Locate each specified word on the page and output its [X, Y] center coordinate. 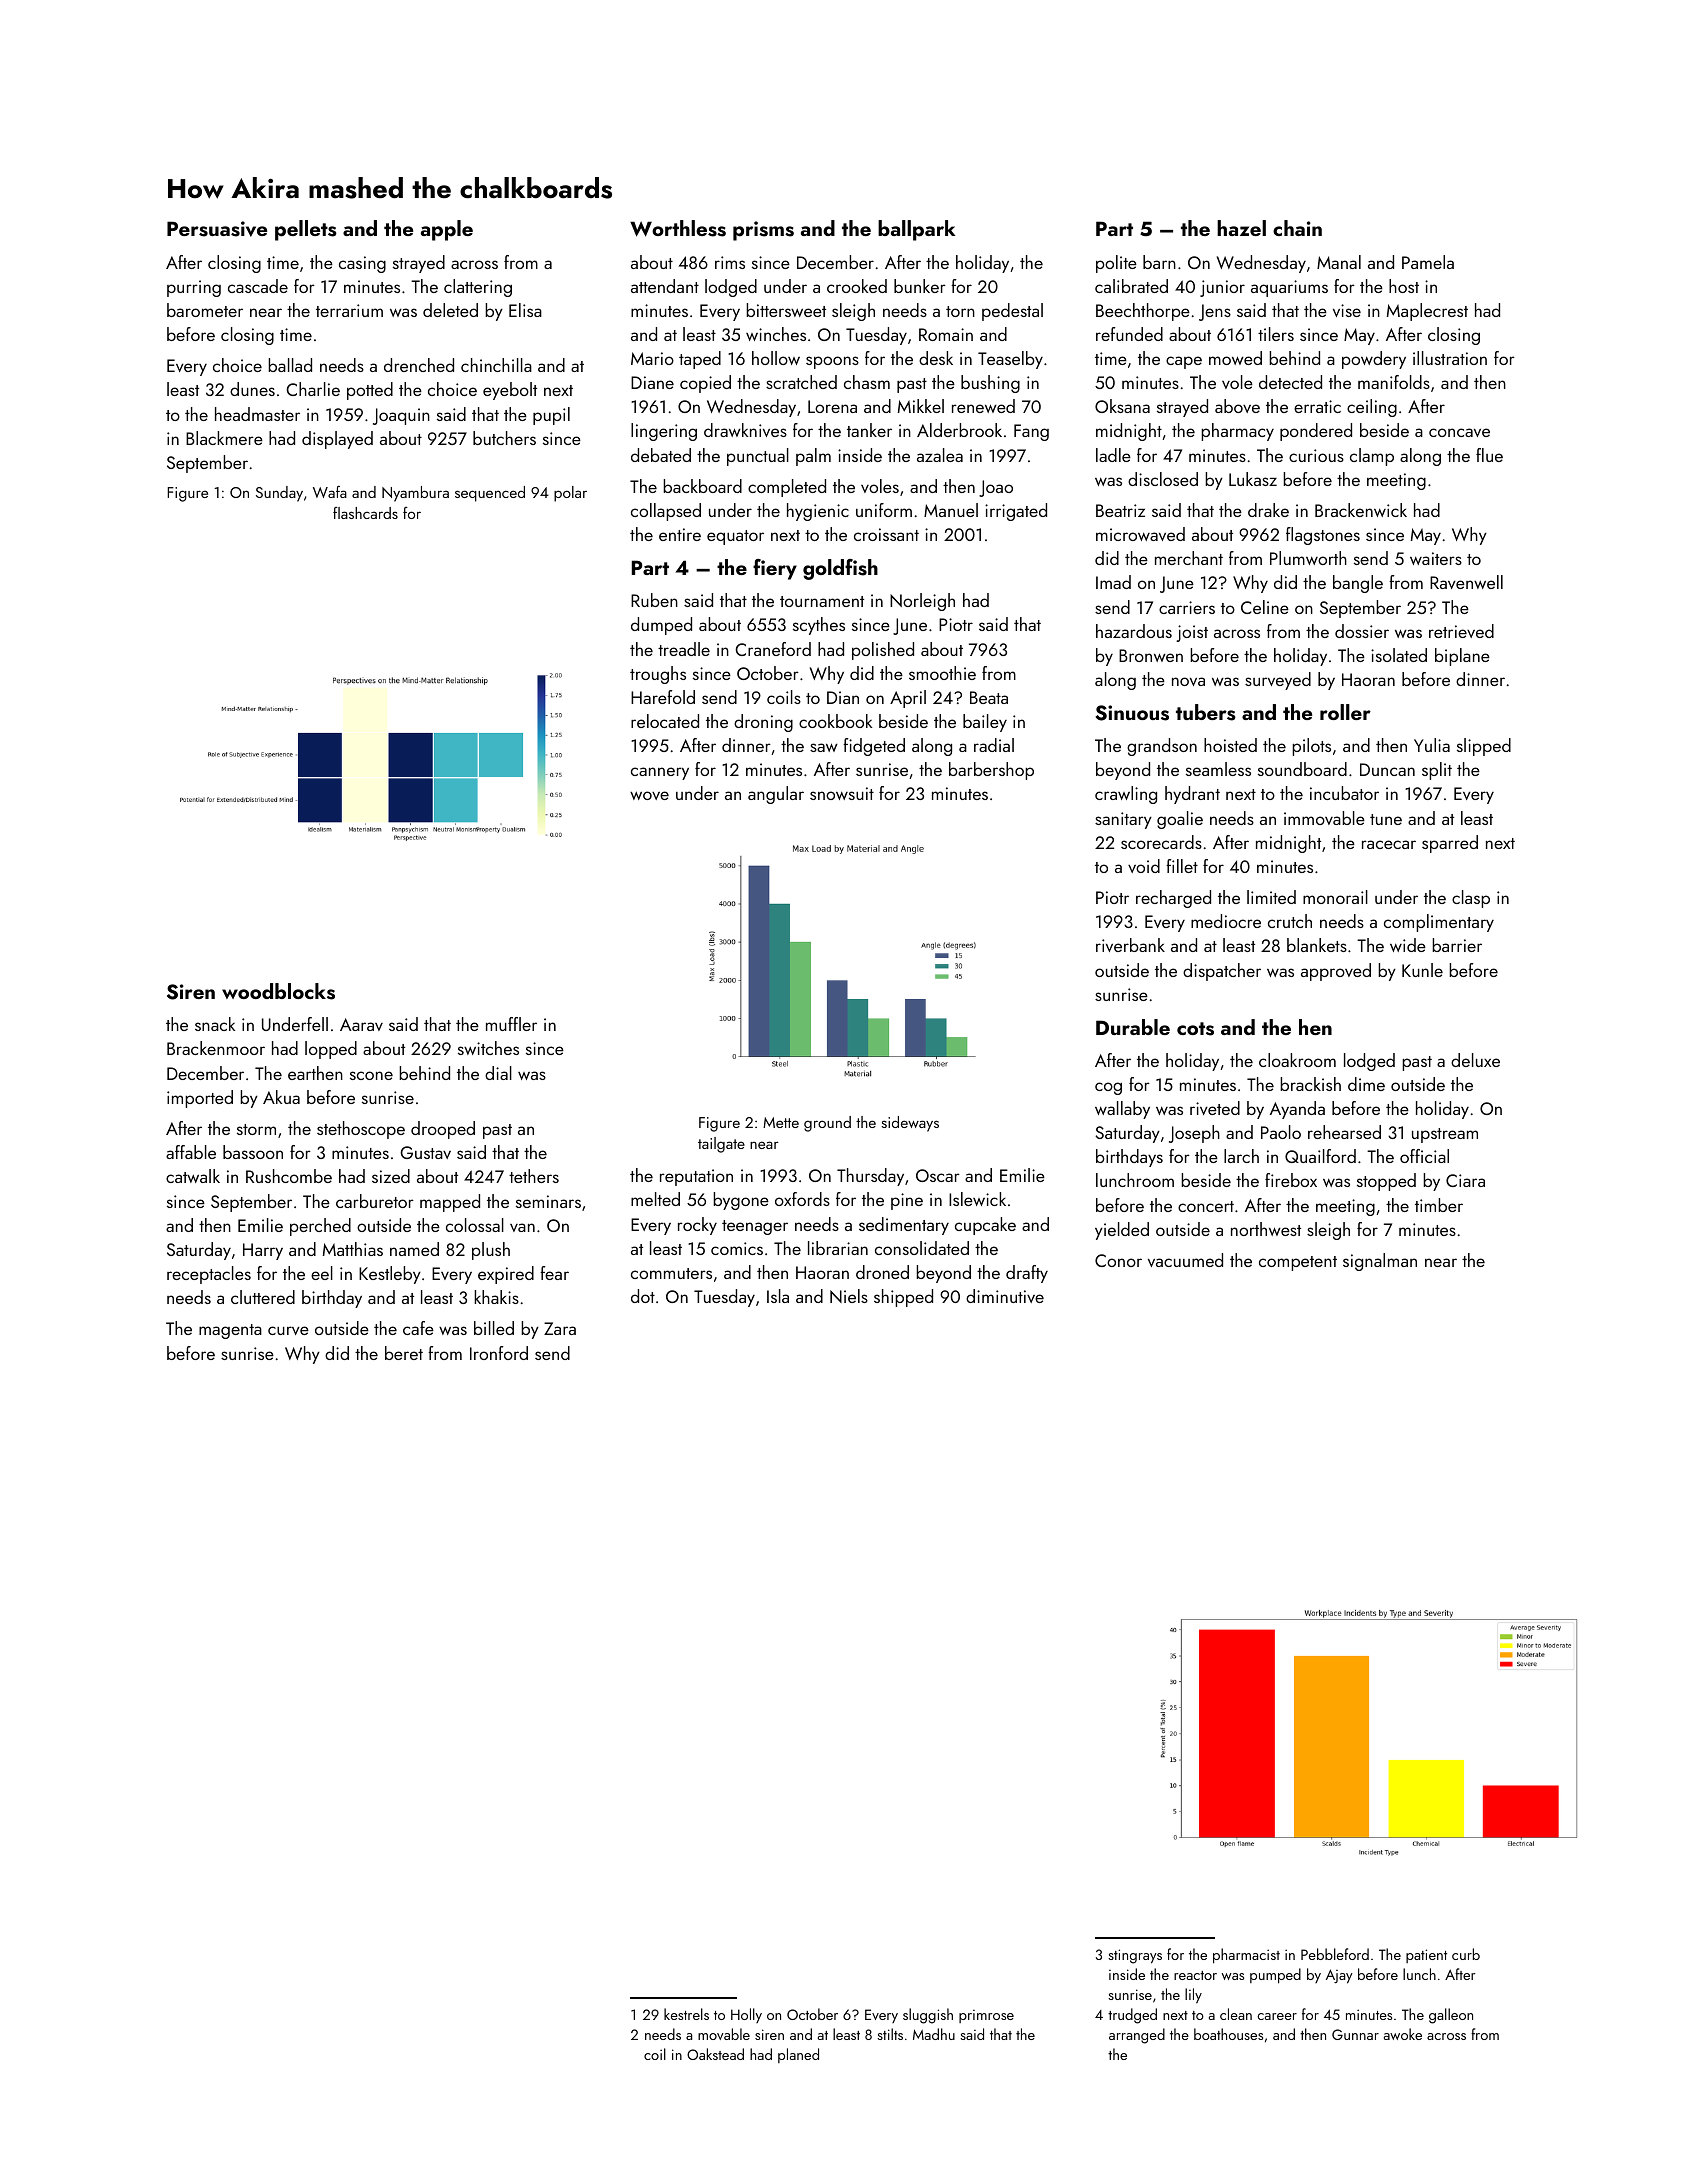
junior [1222, 288]
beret [404, 1353]
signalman [1380, 1262]
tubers [1206, 712]
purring [194, 288]
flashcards [365, 513]
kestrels [686, 2014]
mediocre [1226, 921]
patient [1426, 1956]
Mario [652, 358]
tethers [534, 1176]
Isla [778, 1296]
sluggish [928, 2016]
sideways [910, 1124]
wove [649, 795]
